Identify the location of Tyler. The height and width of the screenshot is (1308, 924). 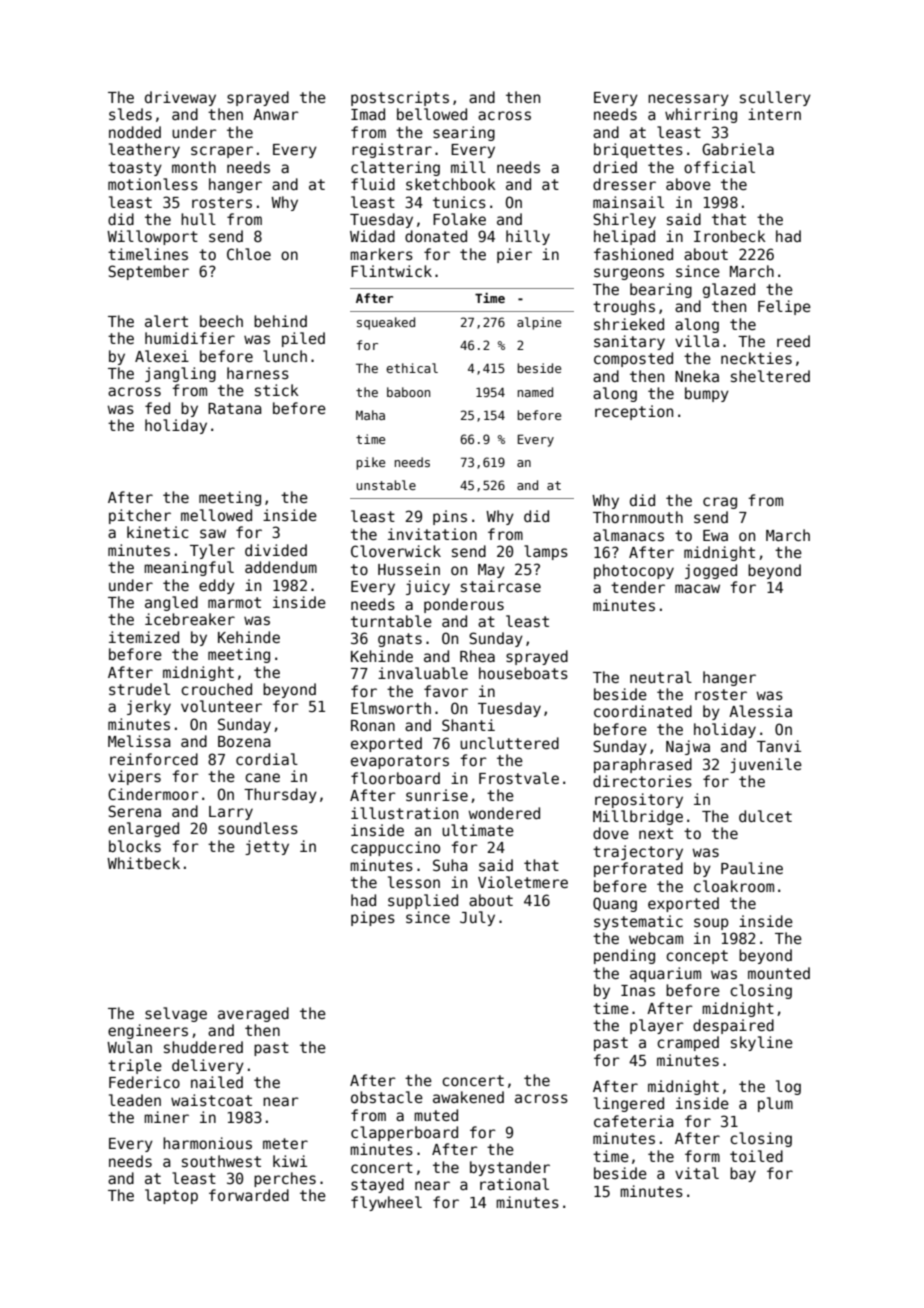
(212, 551).
